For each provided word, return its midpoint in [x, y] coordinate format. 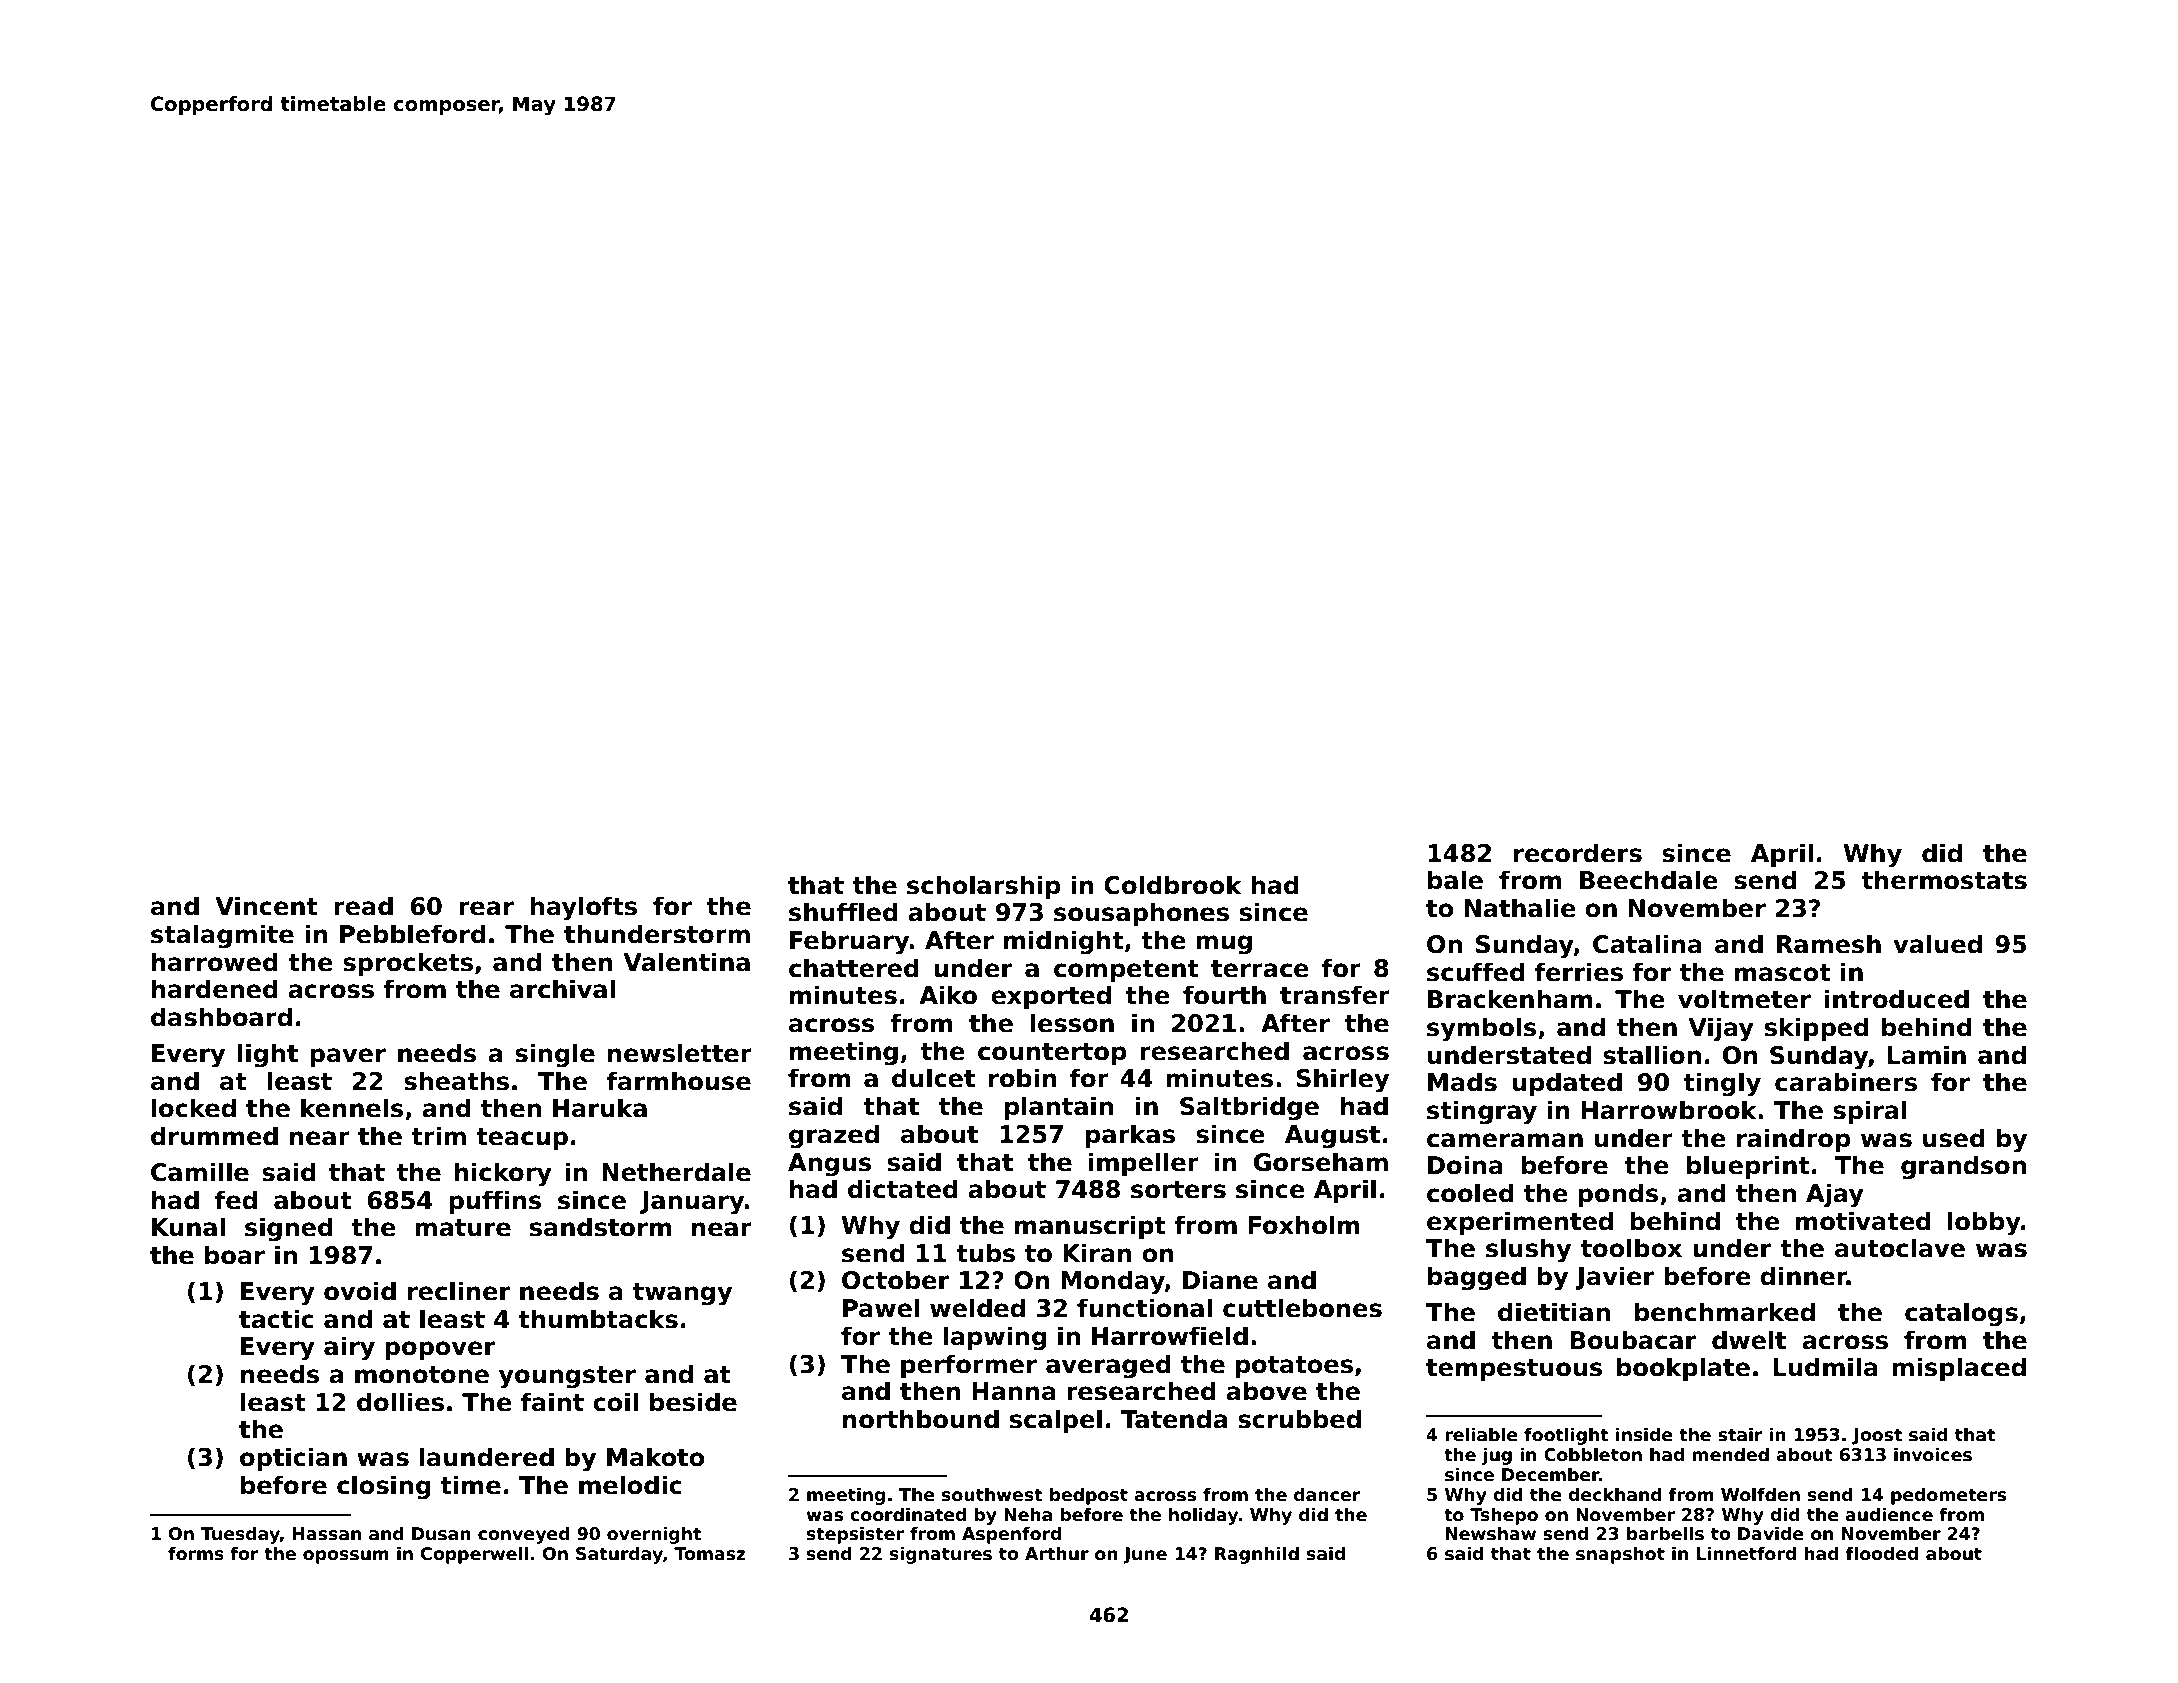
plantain [1059, 1108]
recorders [1578, 853]
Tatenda [1174, 1419]
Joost [1877, 1436]
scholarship [983, 887]
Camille [200, 1172]
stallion [1652, 1055]
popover [440, 1350]
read [363, 906]
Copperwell [474, 1555]
